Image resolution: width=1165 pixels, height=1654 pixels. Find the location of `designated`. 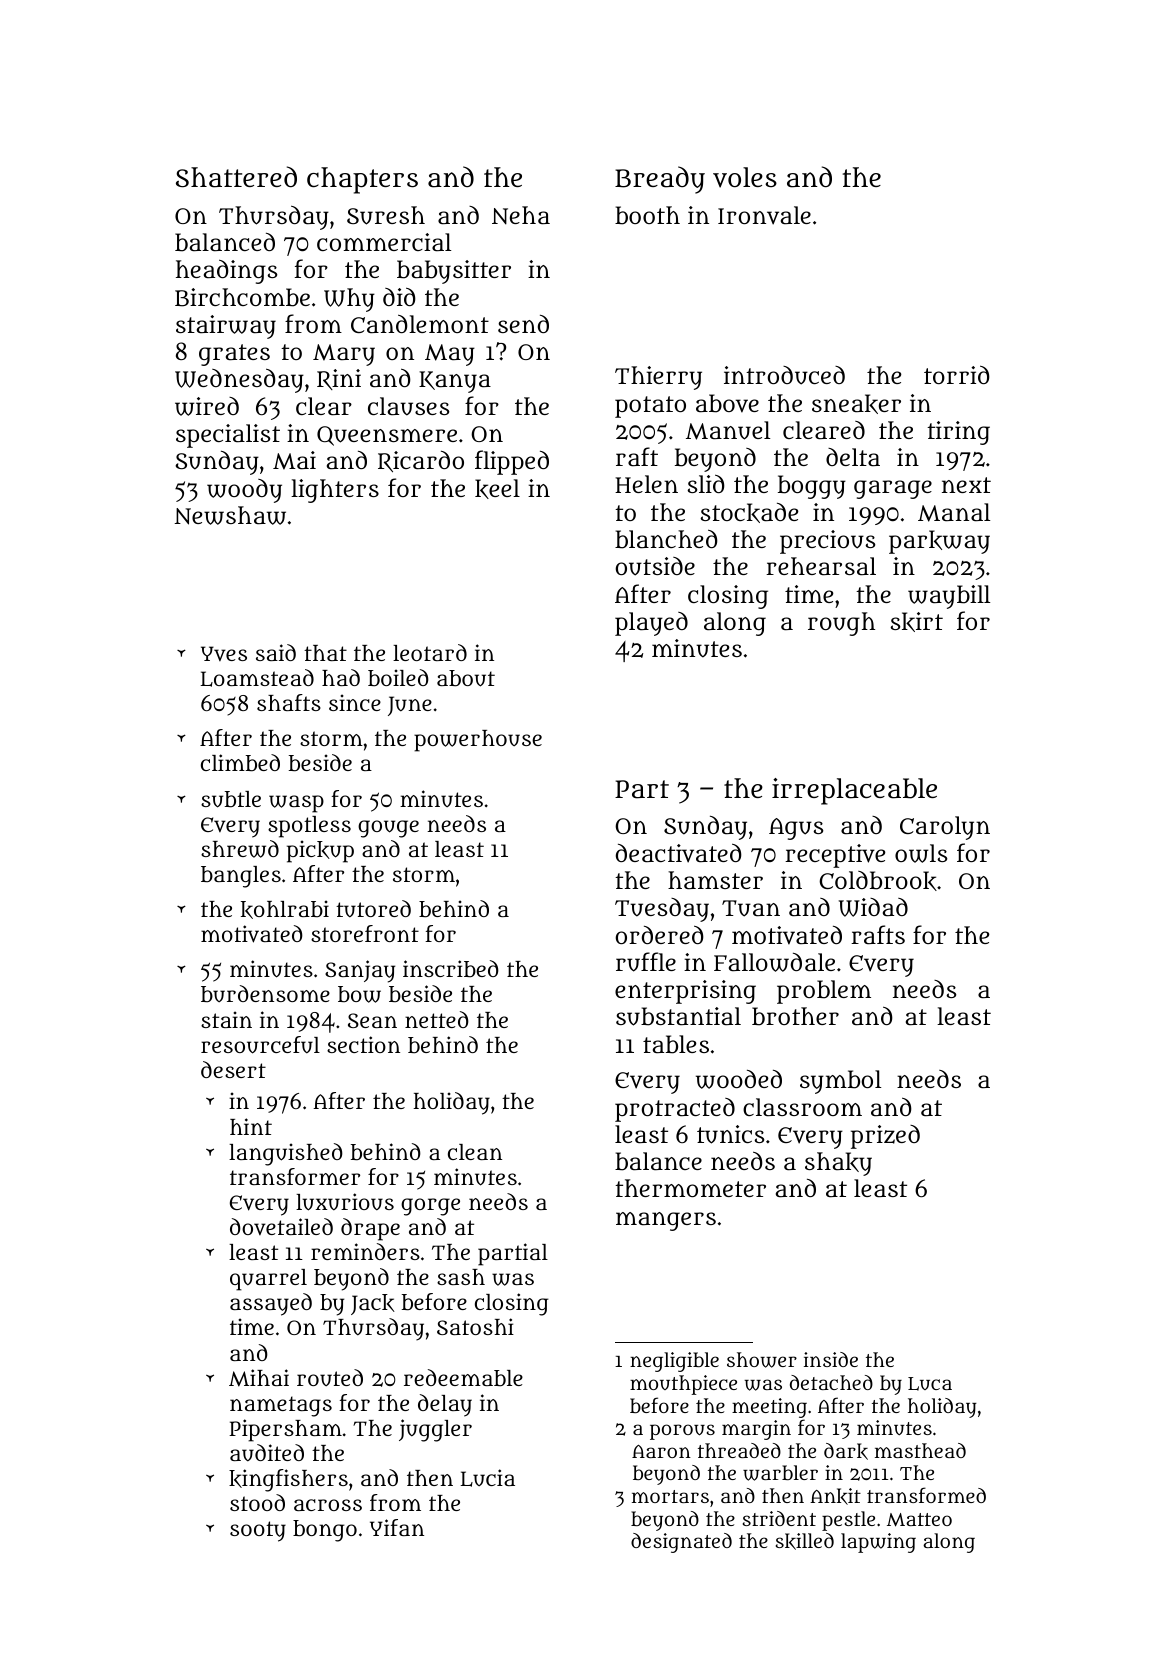

designated is located at coordinates (681, 1543).
